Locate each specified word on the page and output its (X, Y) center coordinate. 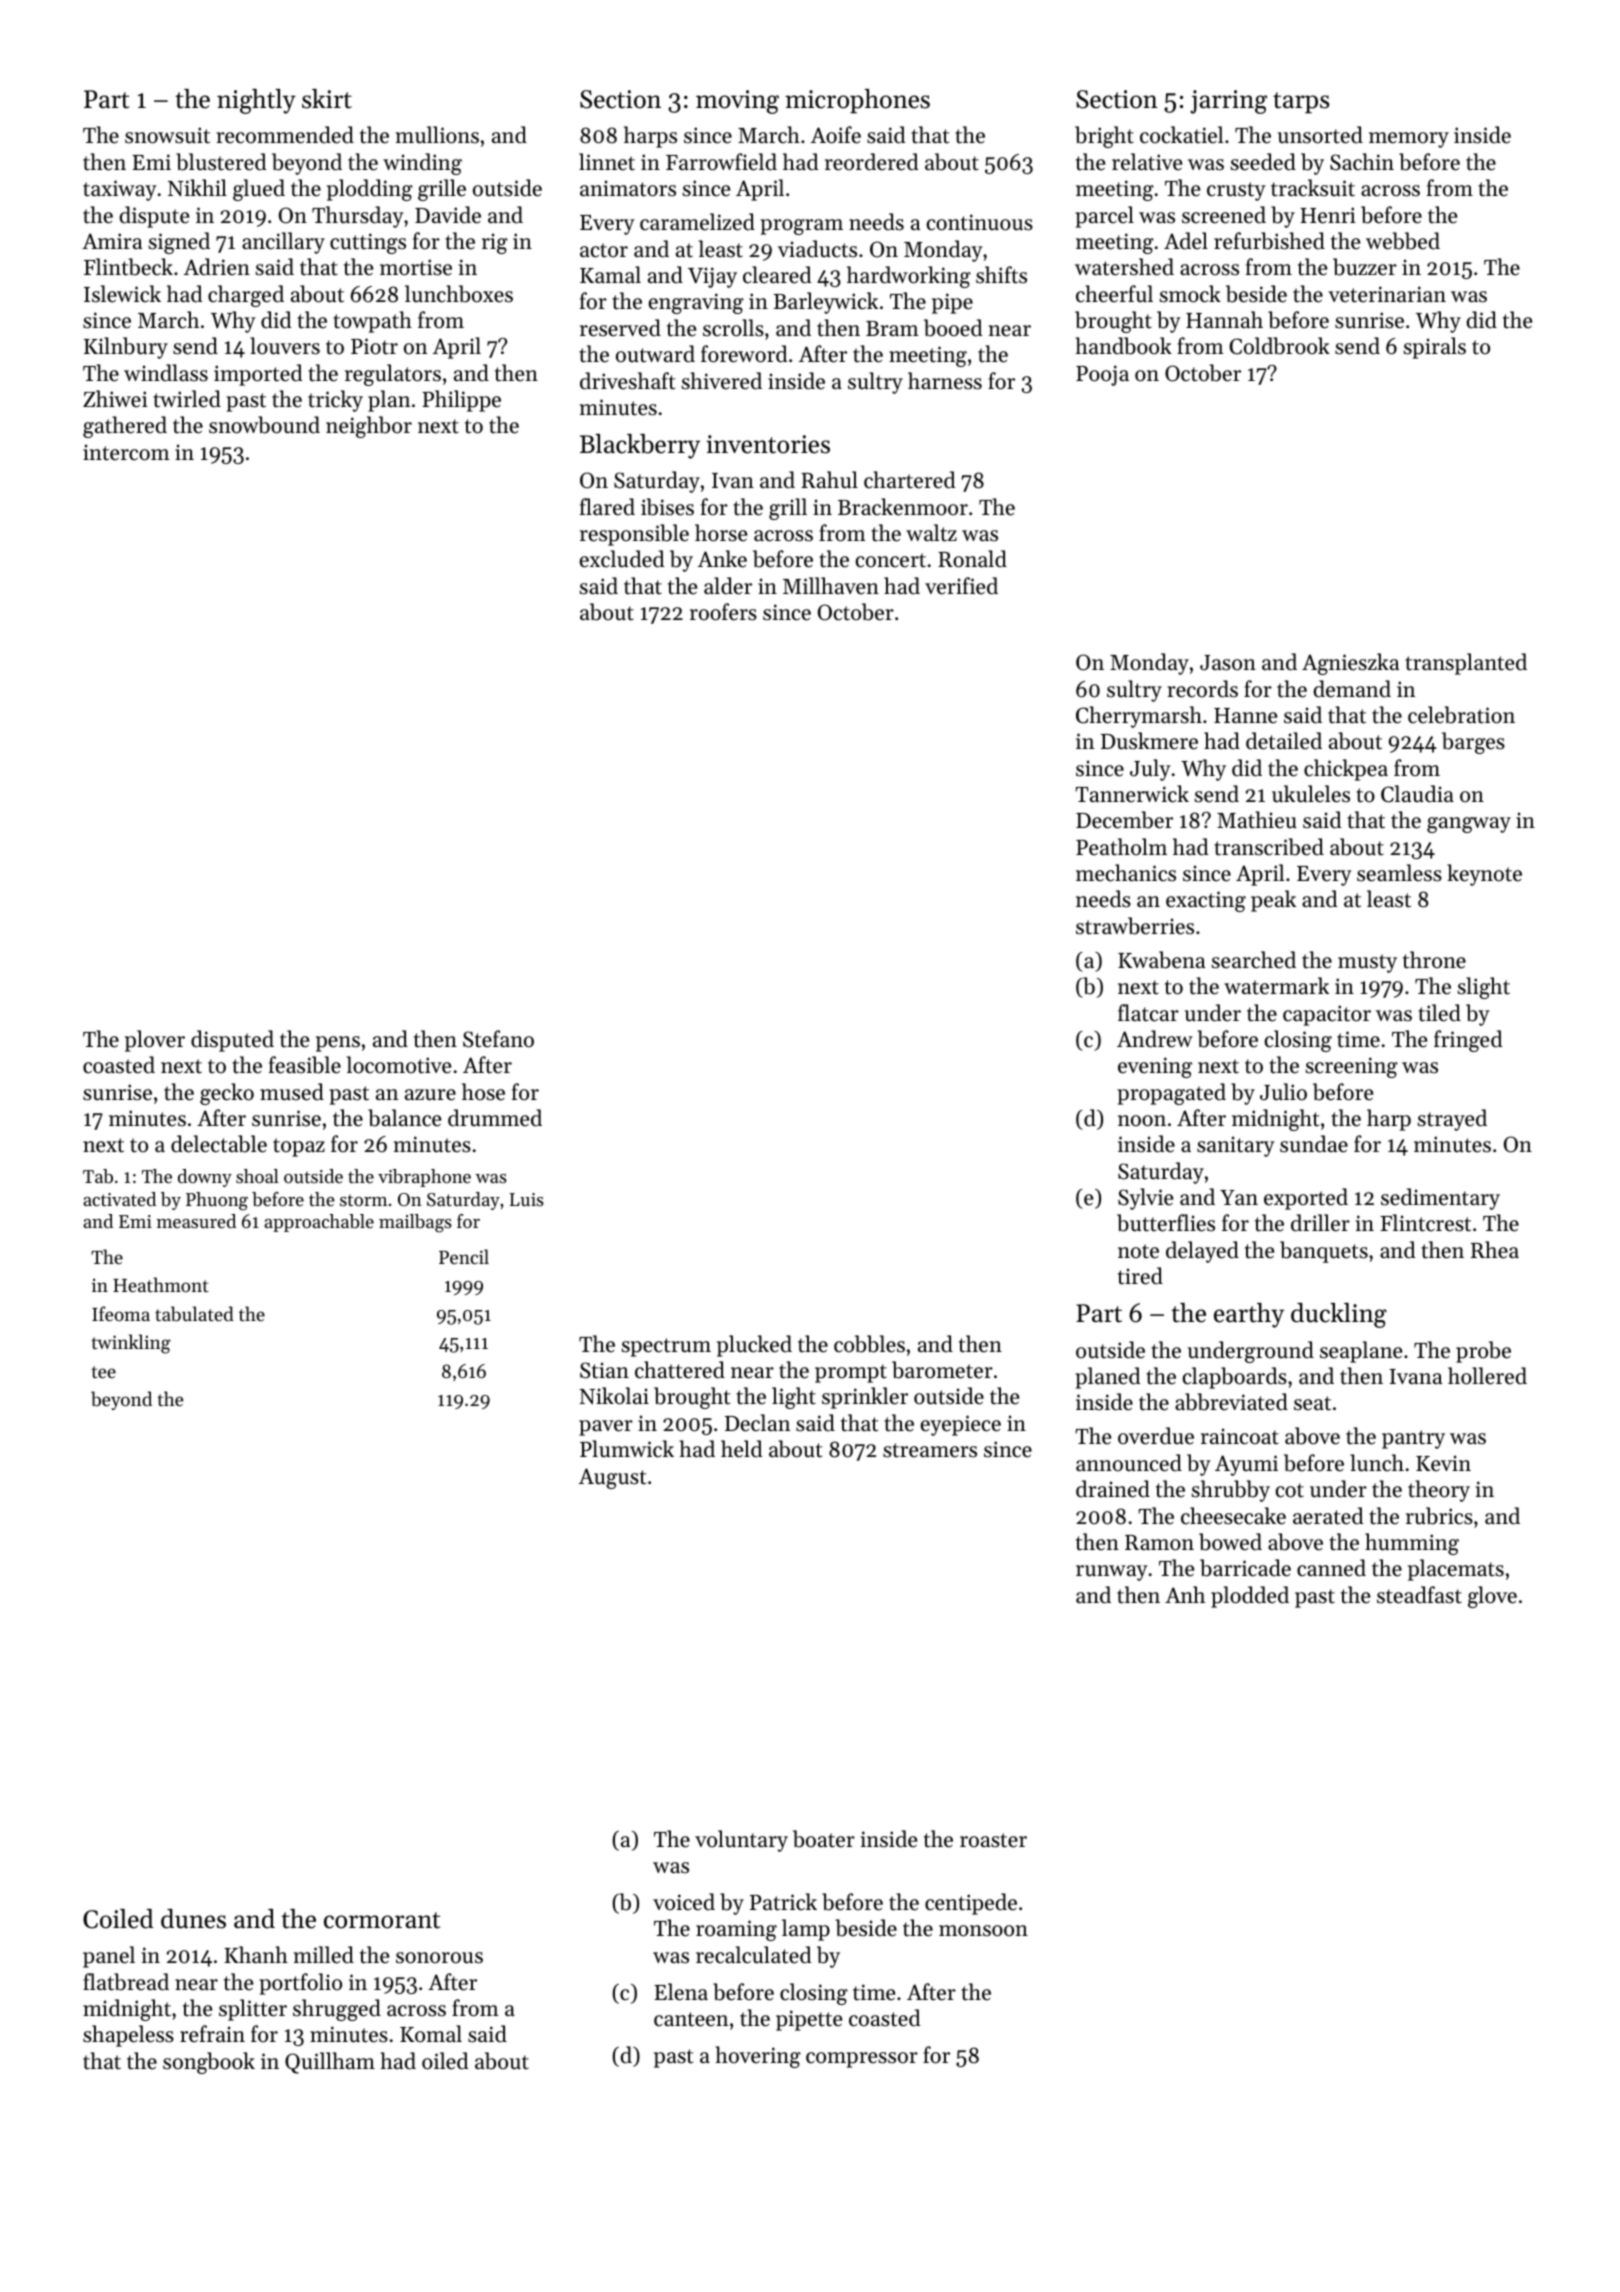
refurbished (1269, 241)
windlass (166, 373)
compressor (862, 2060)
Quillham (330, 2063)
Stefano (498, 1039)
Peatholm (1121, 847)
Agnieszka (1350, 664)
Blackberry (640, 446)
